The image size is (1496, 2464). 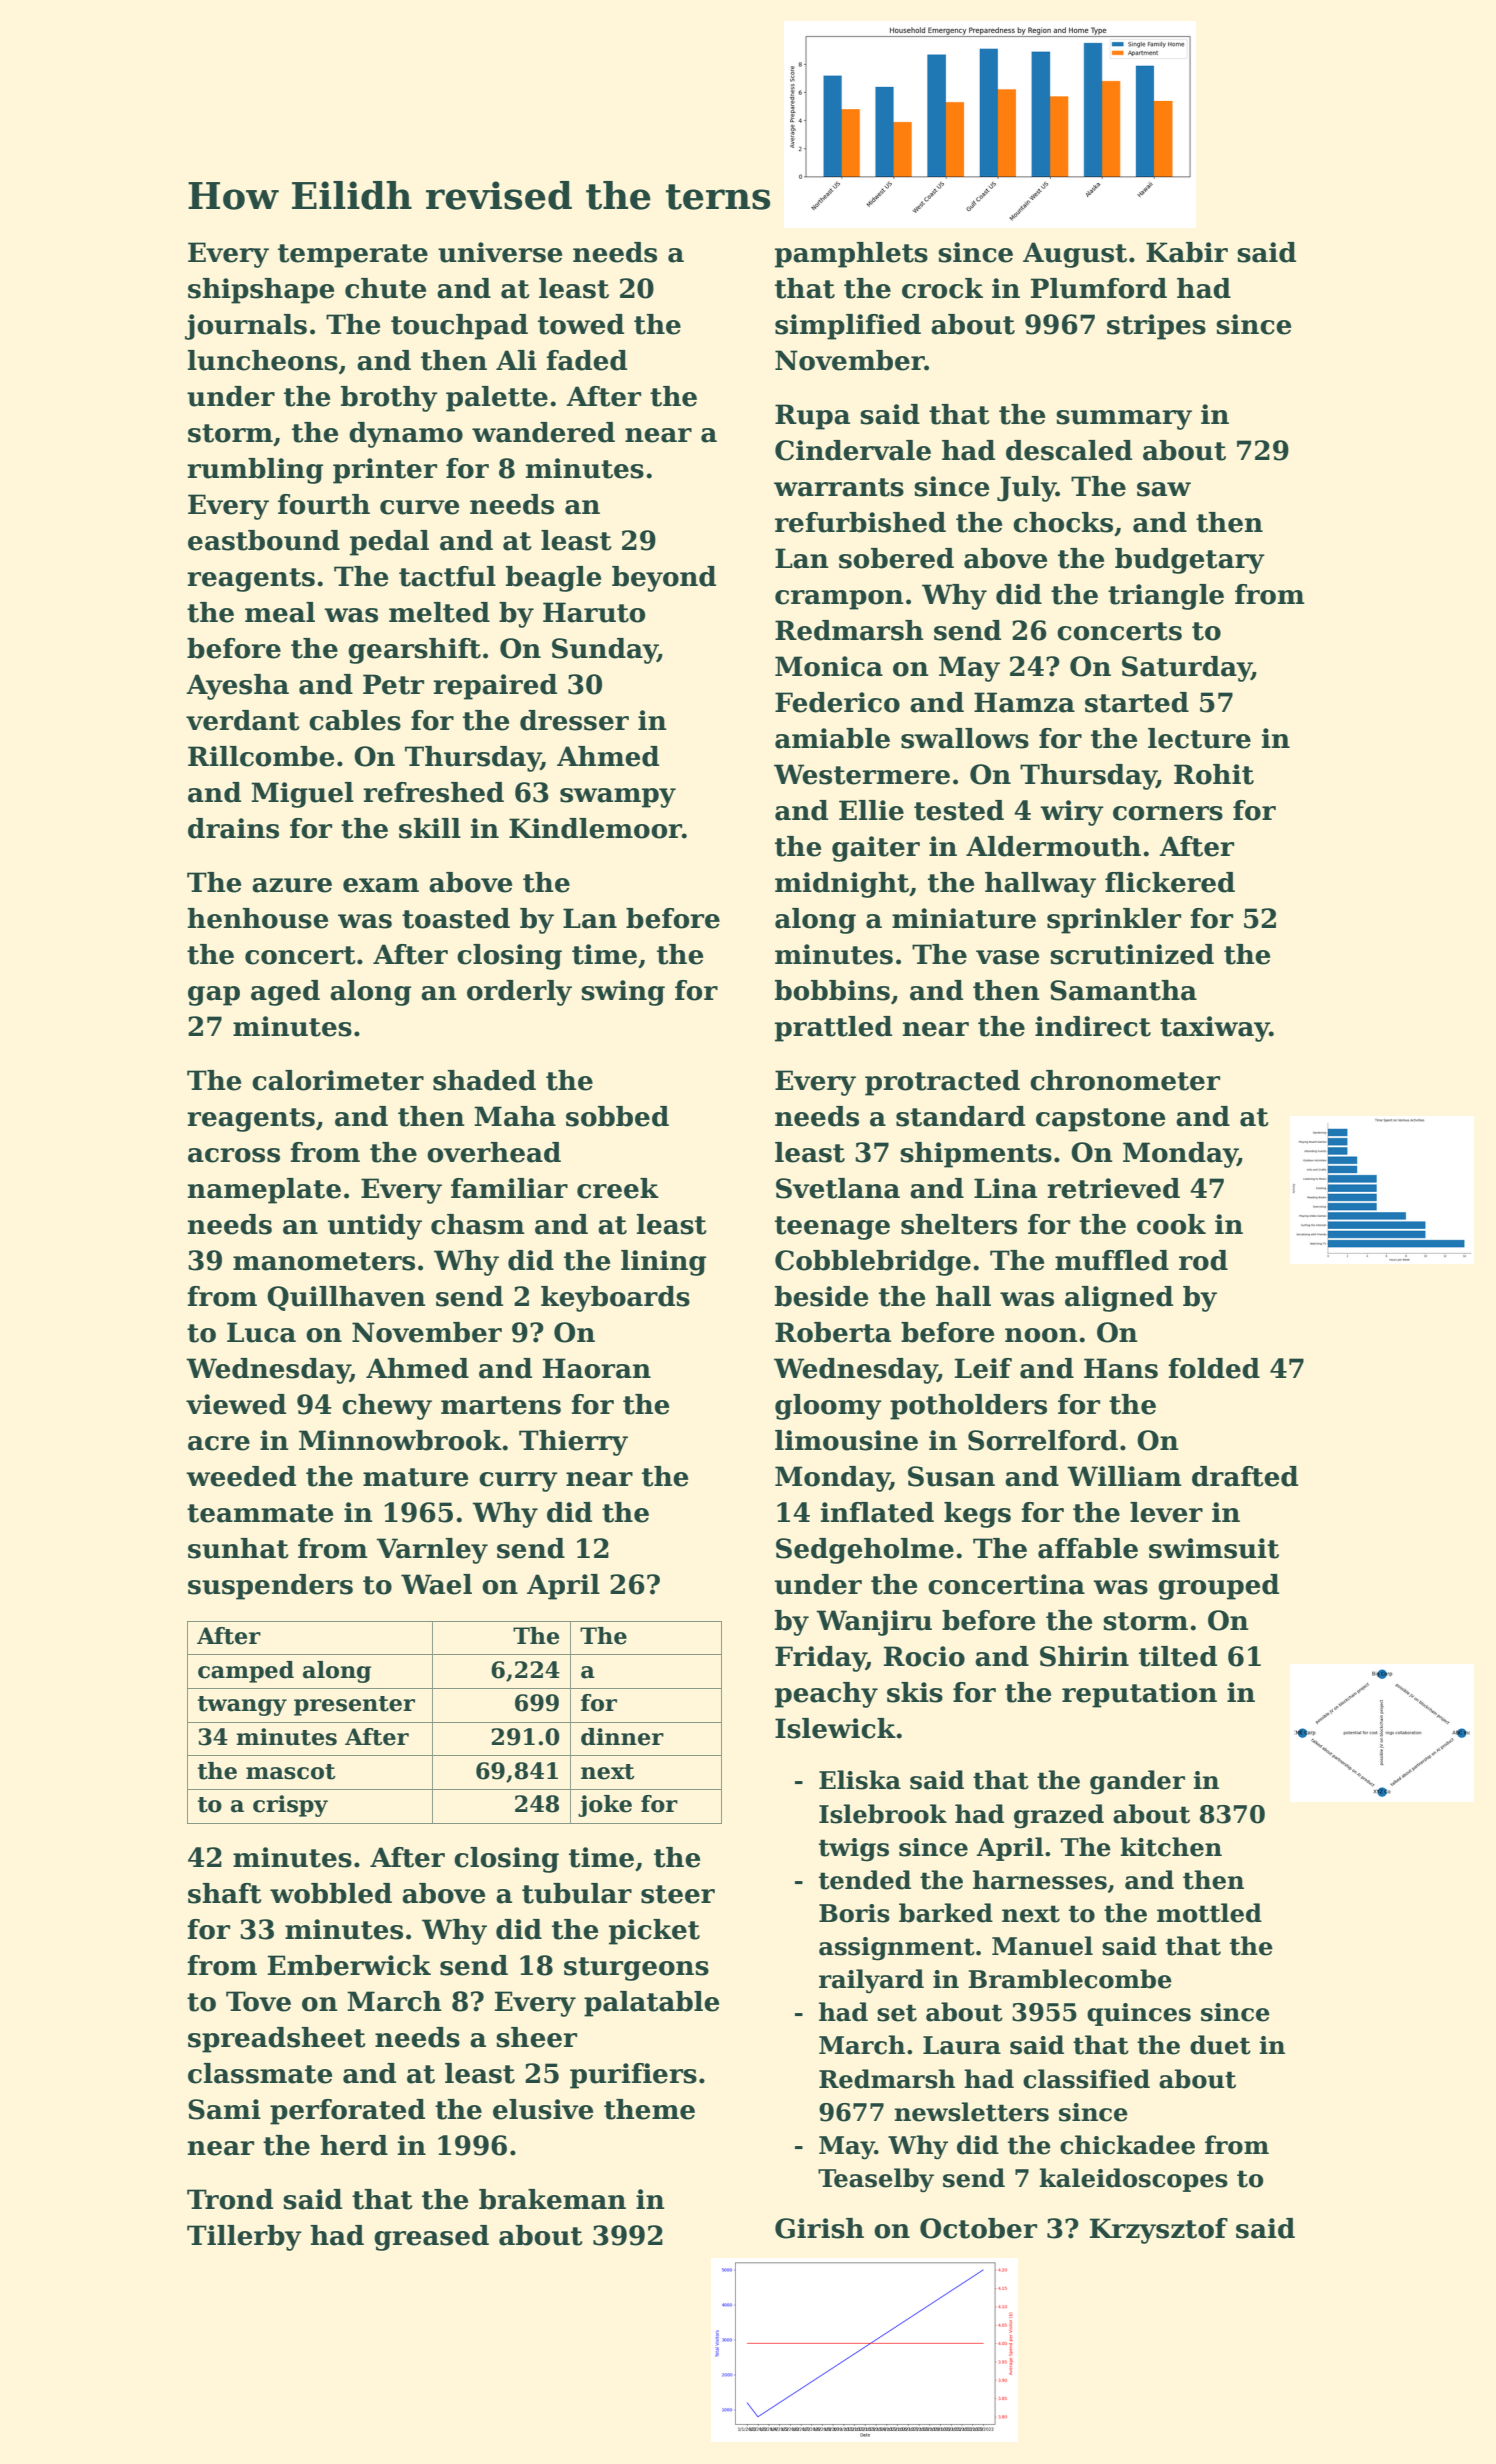 What do you see at coordinates (233, 828) in the image?
I see `drains` at bounding box center [233, 828].
